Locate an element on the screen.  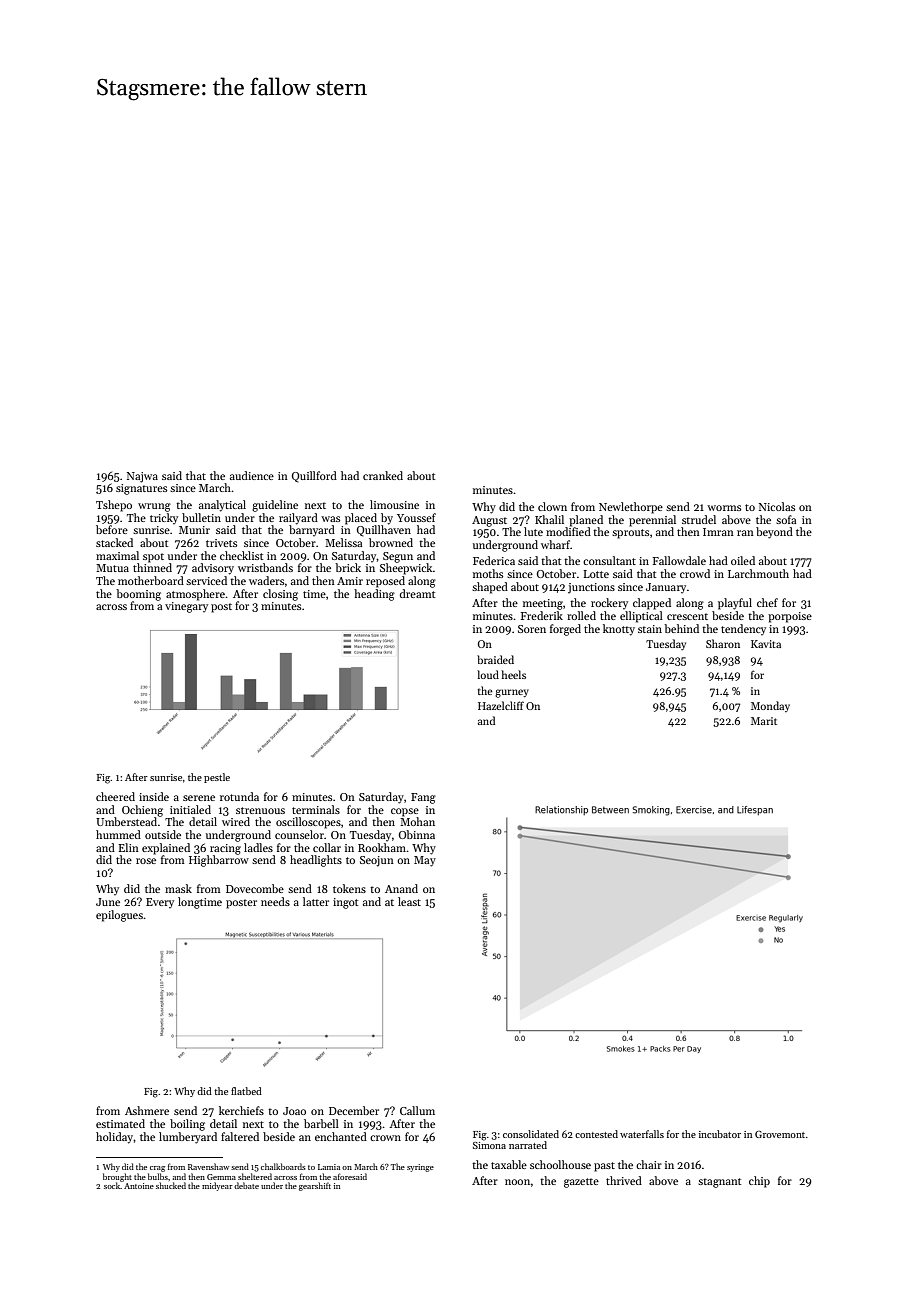
worms is located at coordinates (724, 508).
